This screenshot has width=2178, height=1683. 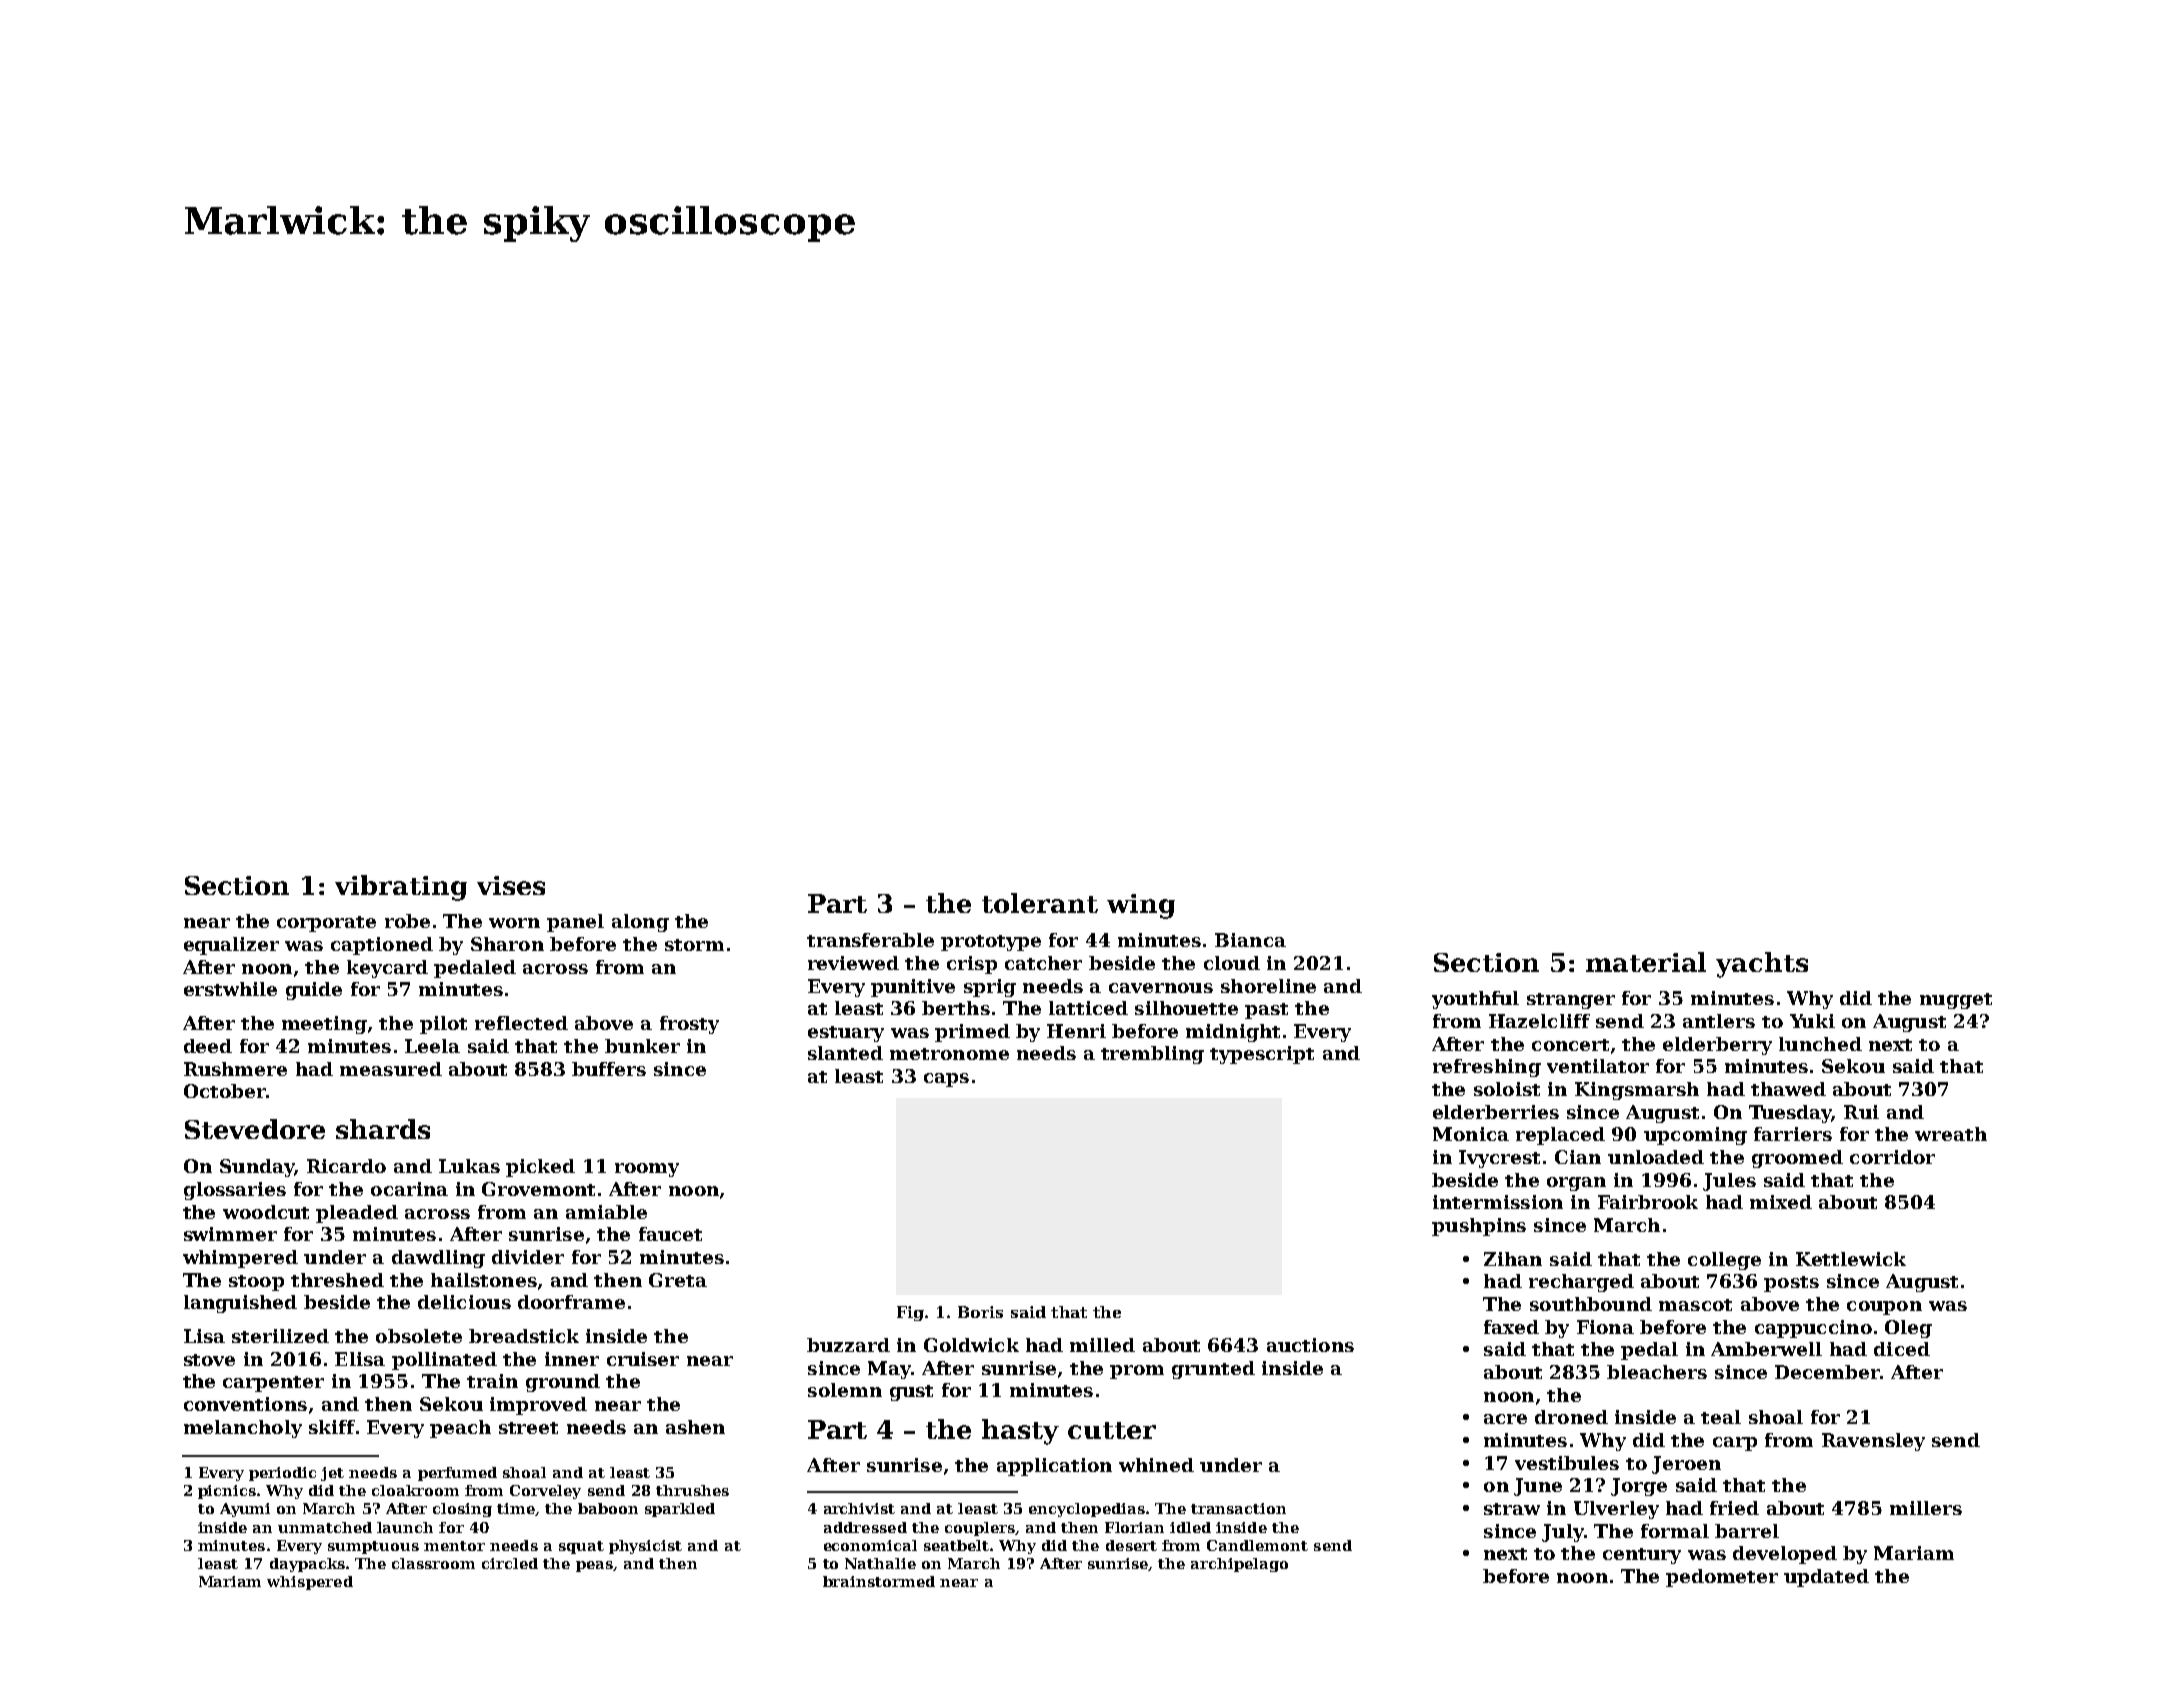 I want to click on reviewed, so click(x=853, y=963).
